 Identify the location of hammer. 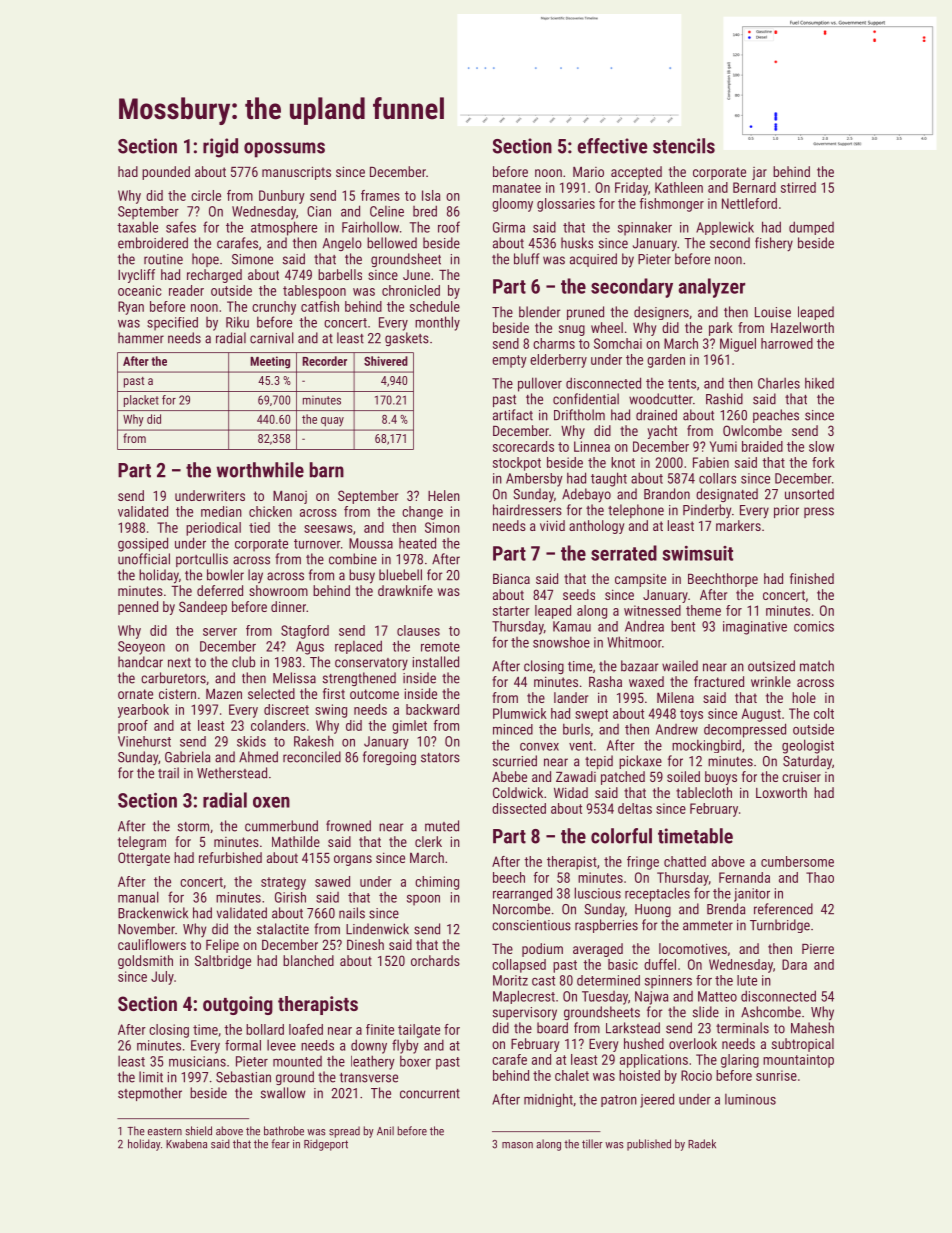
(141, 338).
